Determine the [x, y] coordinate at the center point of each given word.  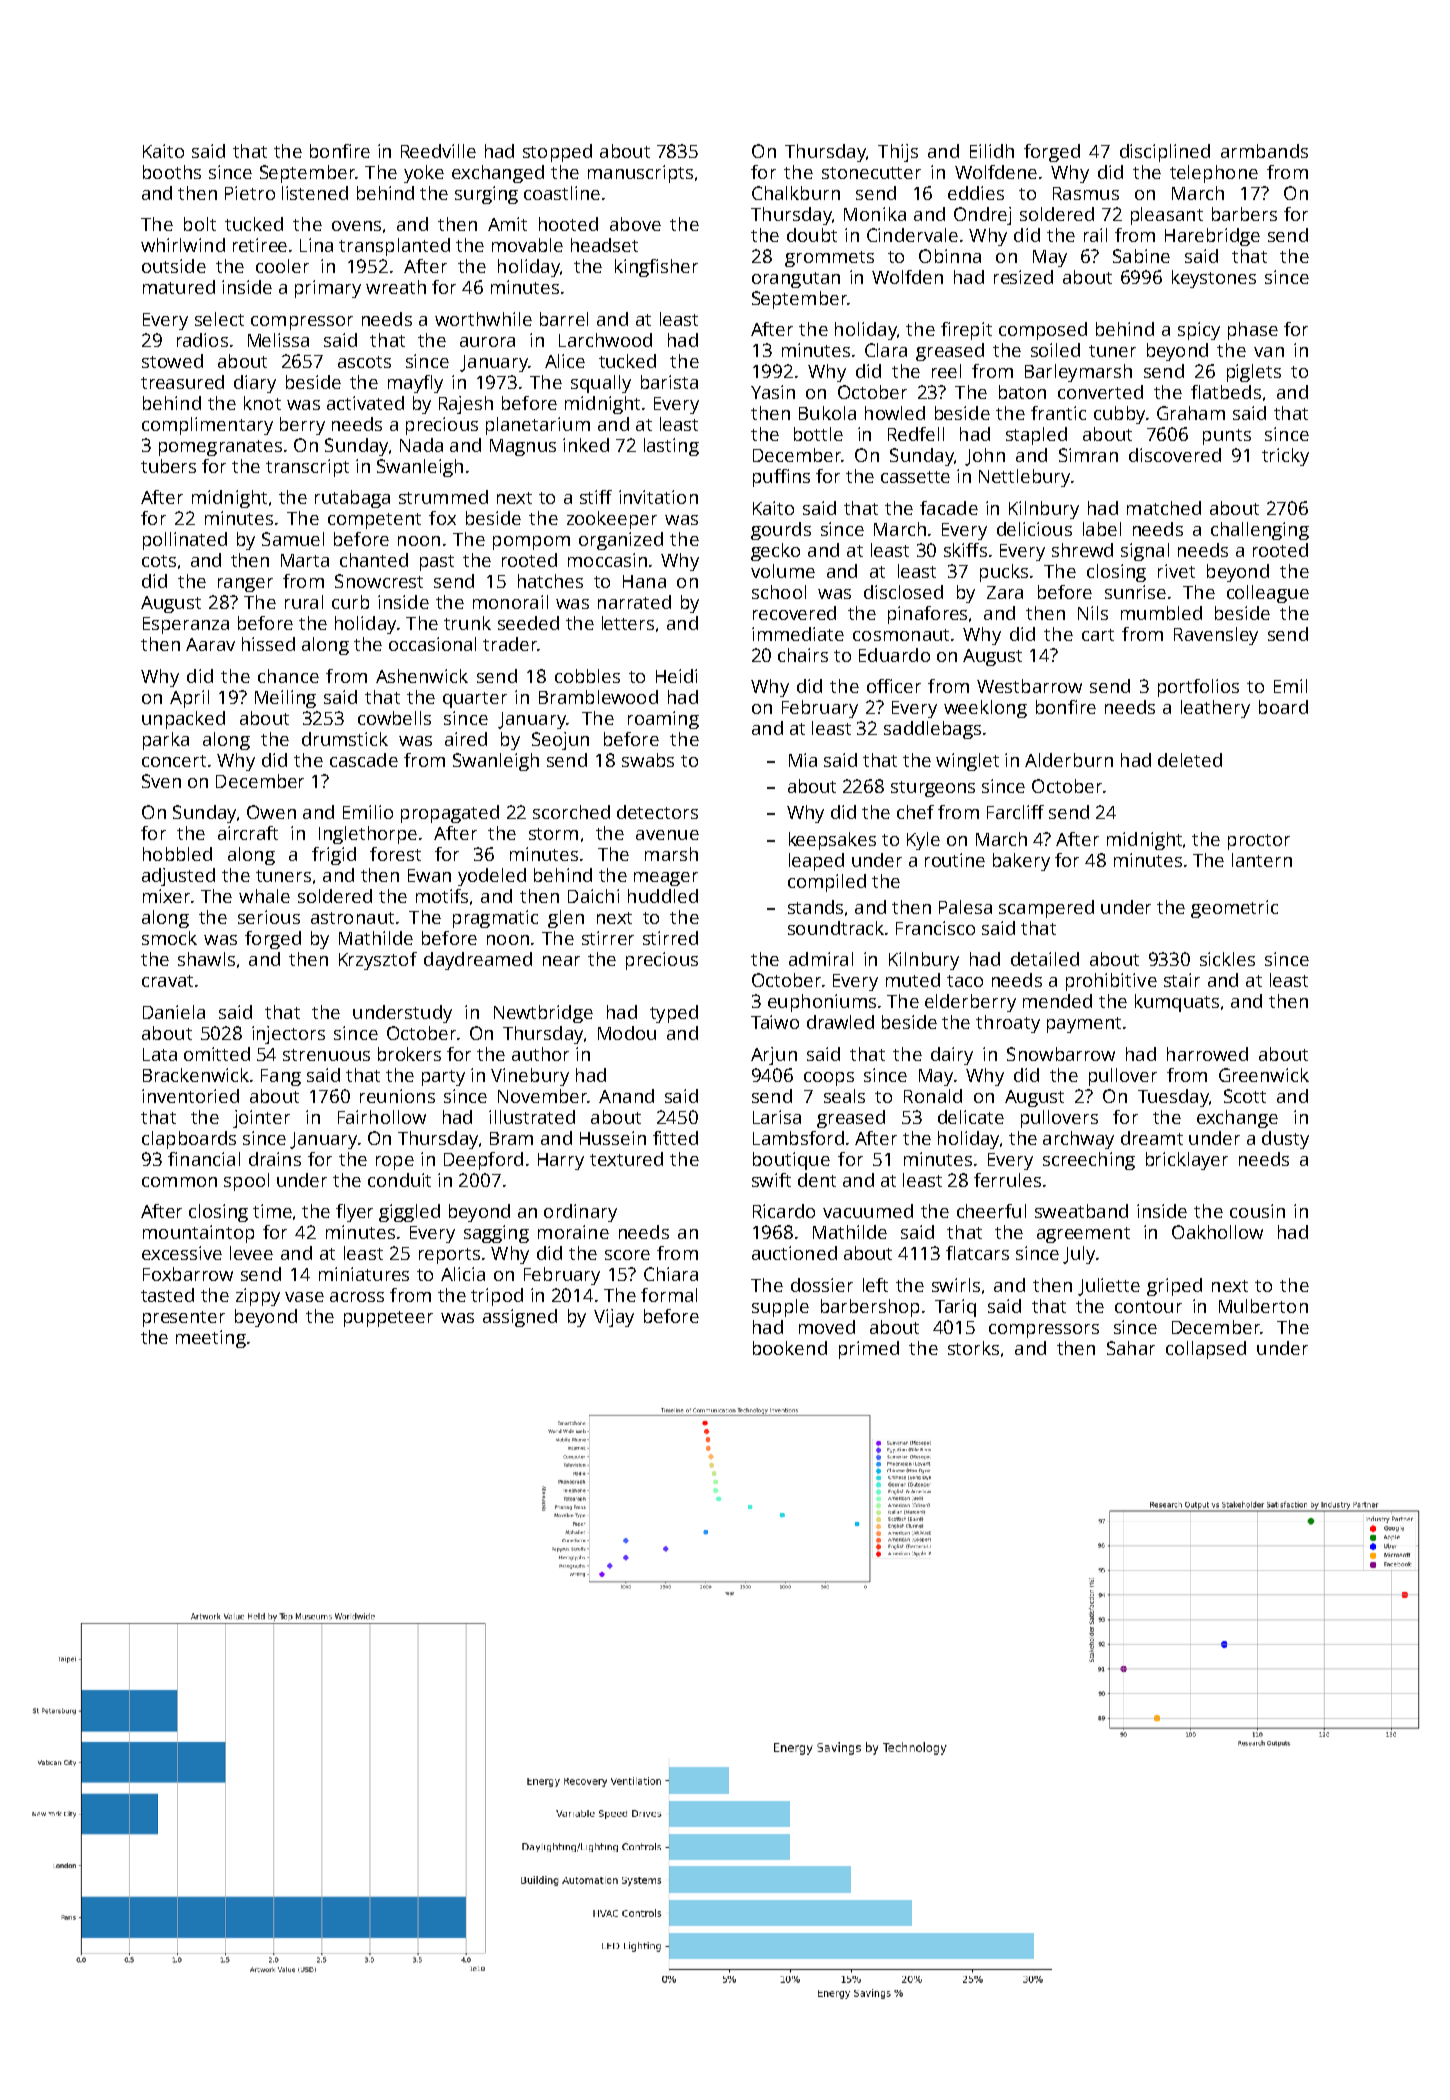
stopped [557, 153]
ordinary [580, 1213]
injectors [288, 1035]
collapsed [1206, 1350]
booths [172, 172]
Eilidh [992, 151]
